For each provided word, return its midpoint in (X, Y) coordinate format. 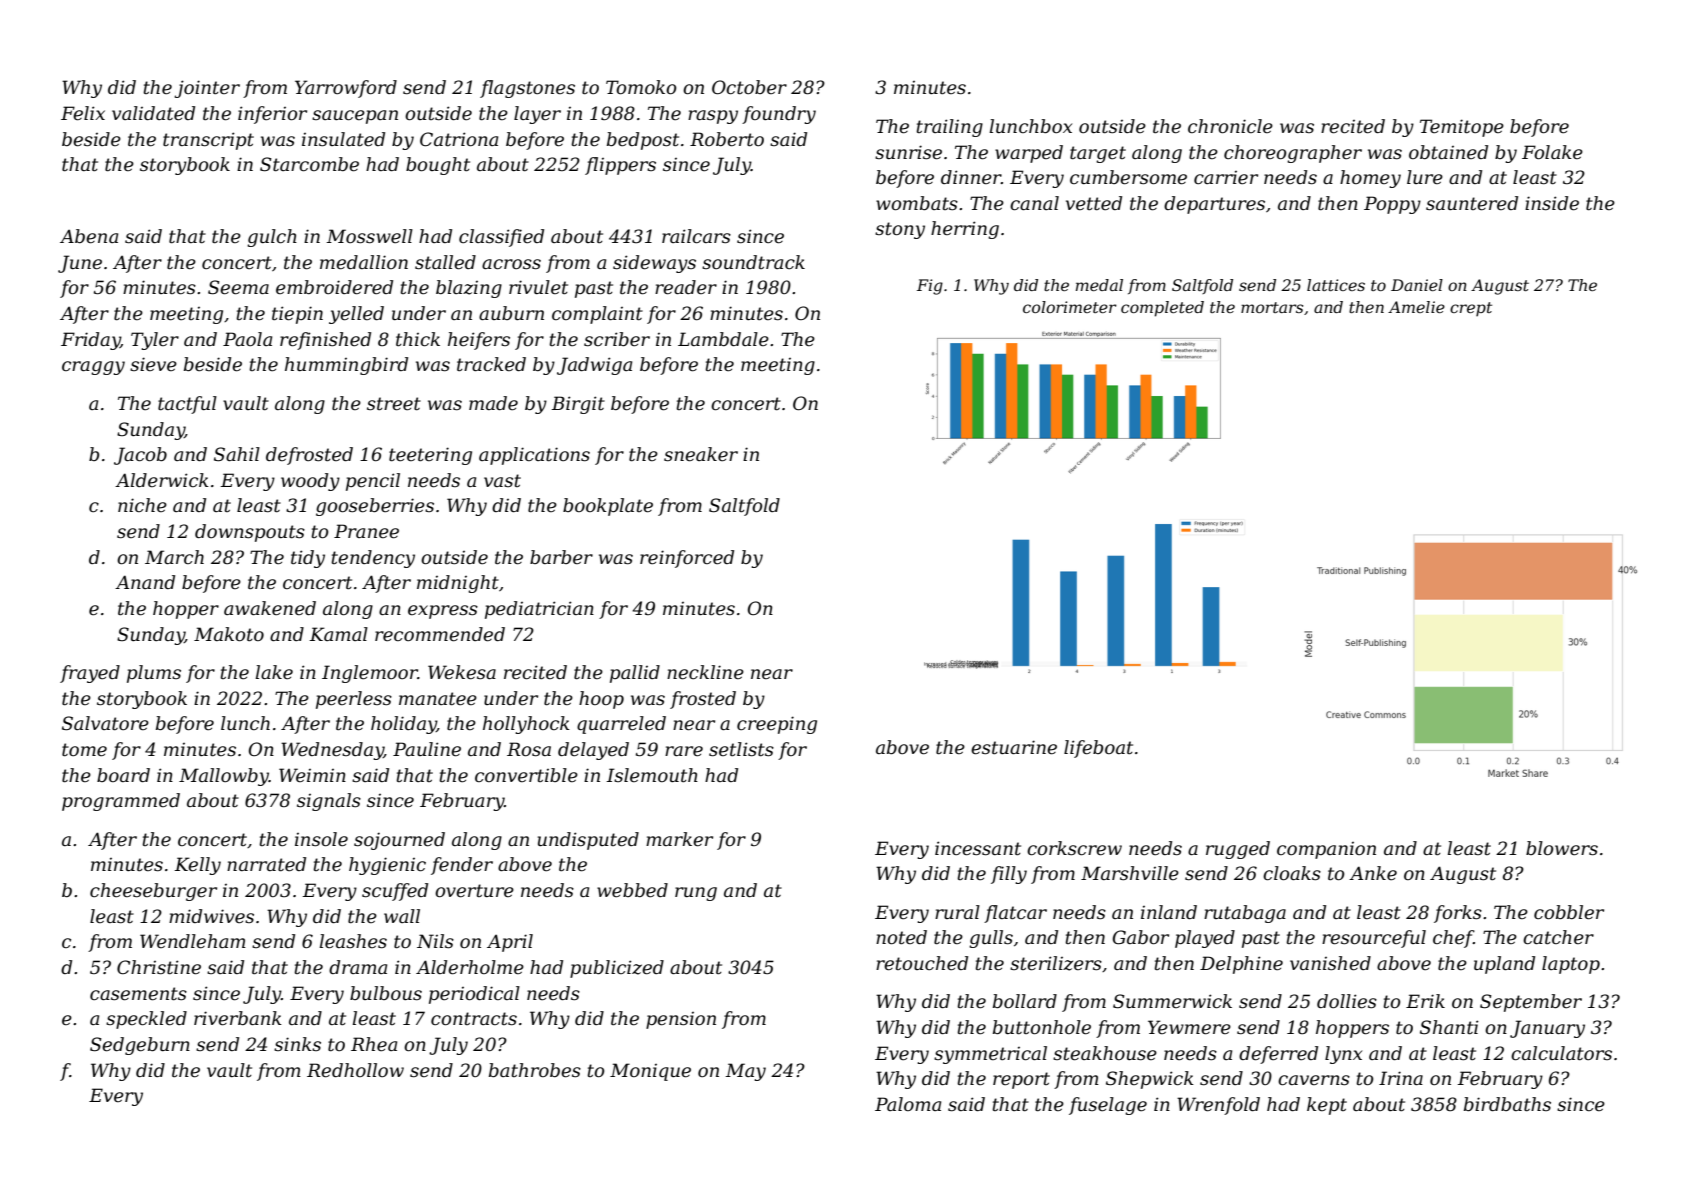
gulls (991, 939)
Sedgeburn (140, 1046)
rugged (1238, 850)
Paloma (908, 1104)
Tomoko (641, 87)
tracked (491, 364)
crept (1471, 309)
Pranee (366, 531)
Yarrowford (346, 89)
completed (1162, 309)
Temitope (1462, 128)
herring (965, 230)
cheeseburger (153, 892)
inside (1552, 203)
